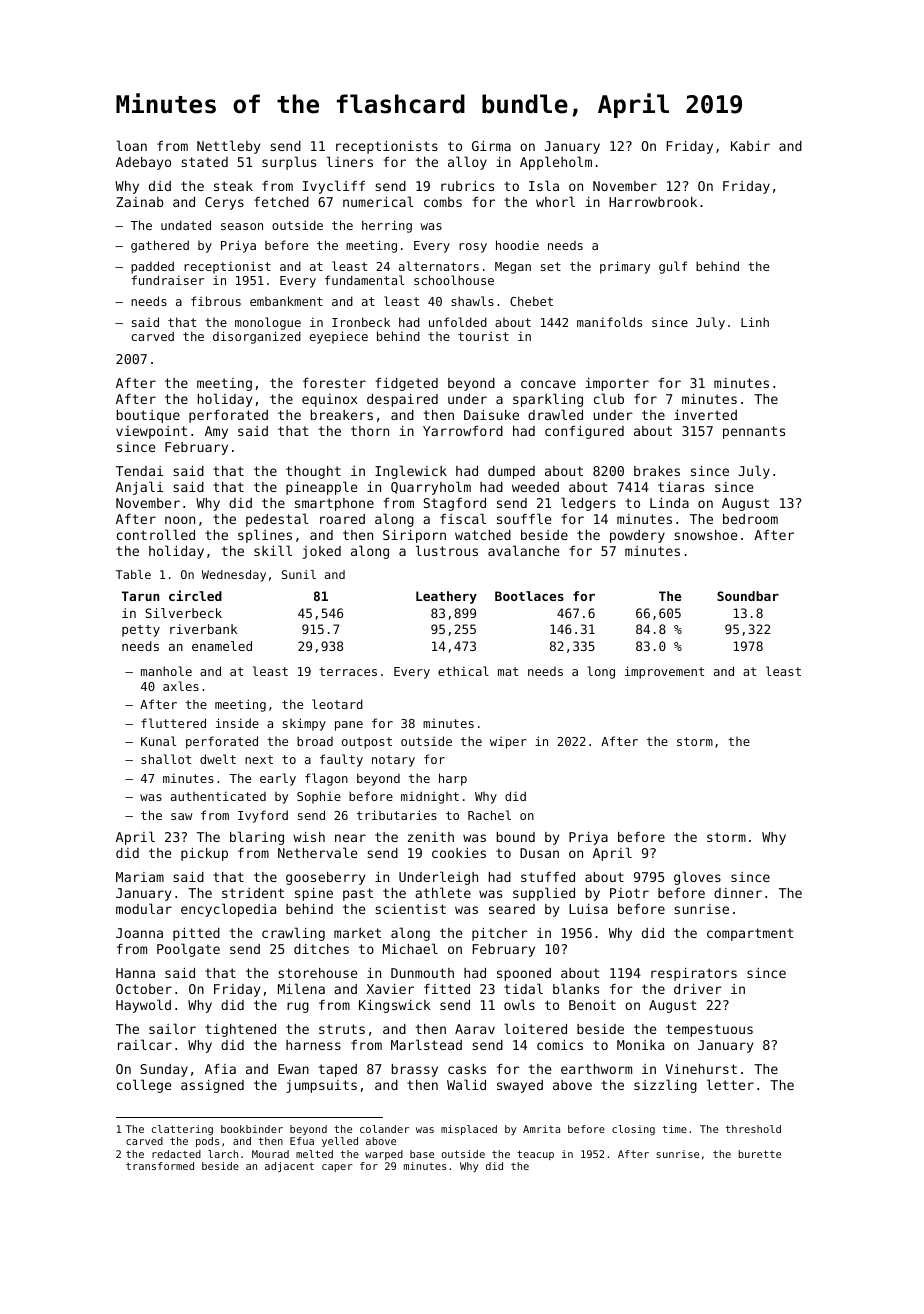  Describe the element at coordinates (410, 909) in the screenshot. I see `scientist` at that location.
